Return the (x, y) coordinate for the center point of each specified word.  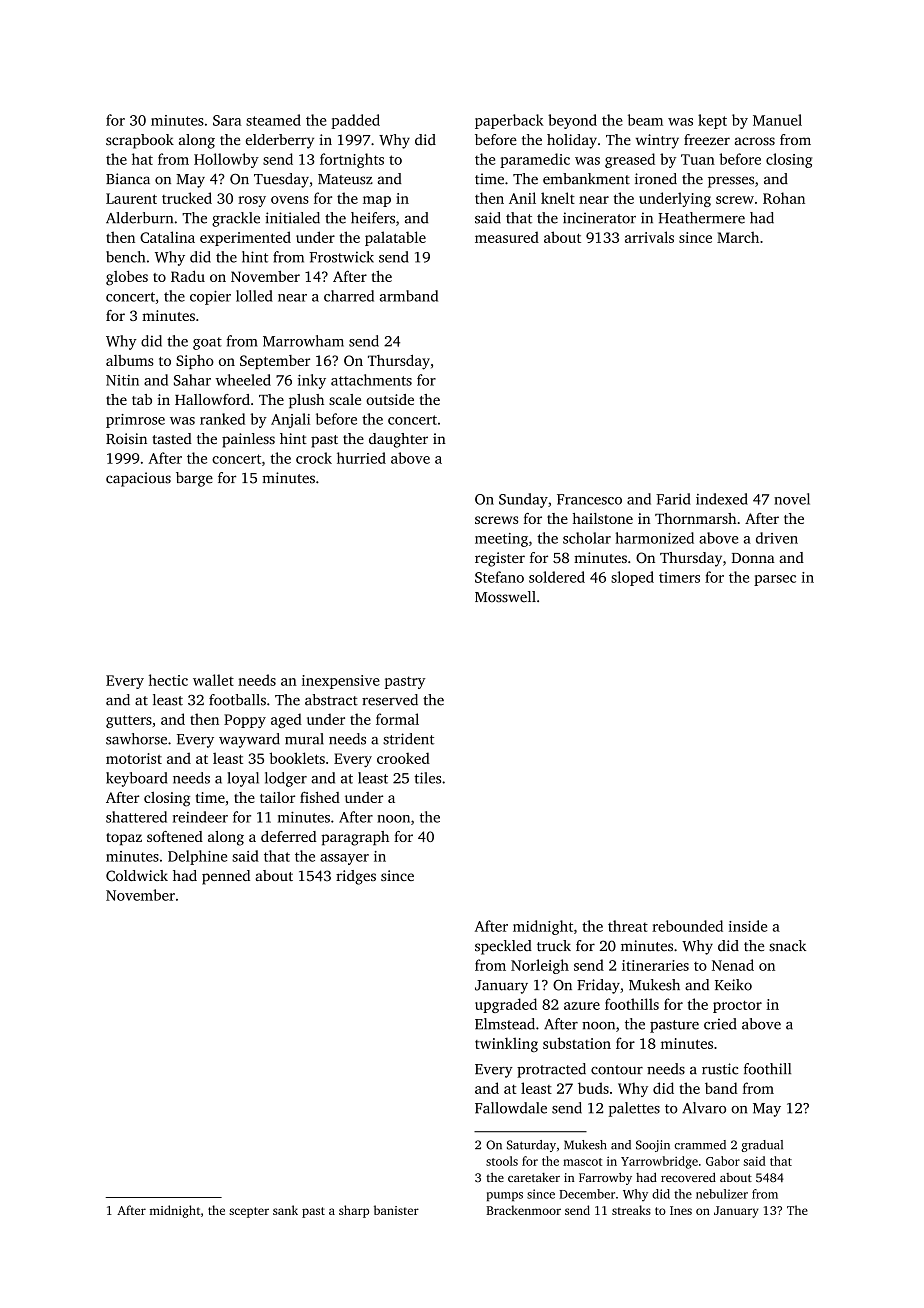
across (755, 141)
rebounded (687, 926)
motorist (134, 758)
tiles (427, 778)
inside (748, 926)
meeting (501, 540)
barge (194, 479)
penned (226, 877)
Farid (673, 499)
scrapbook (140, 141)
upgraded (506, 1005)
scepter (249, 1212)
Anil (522, 198)
